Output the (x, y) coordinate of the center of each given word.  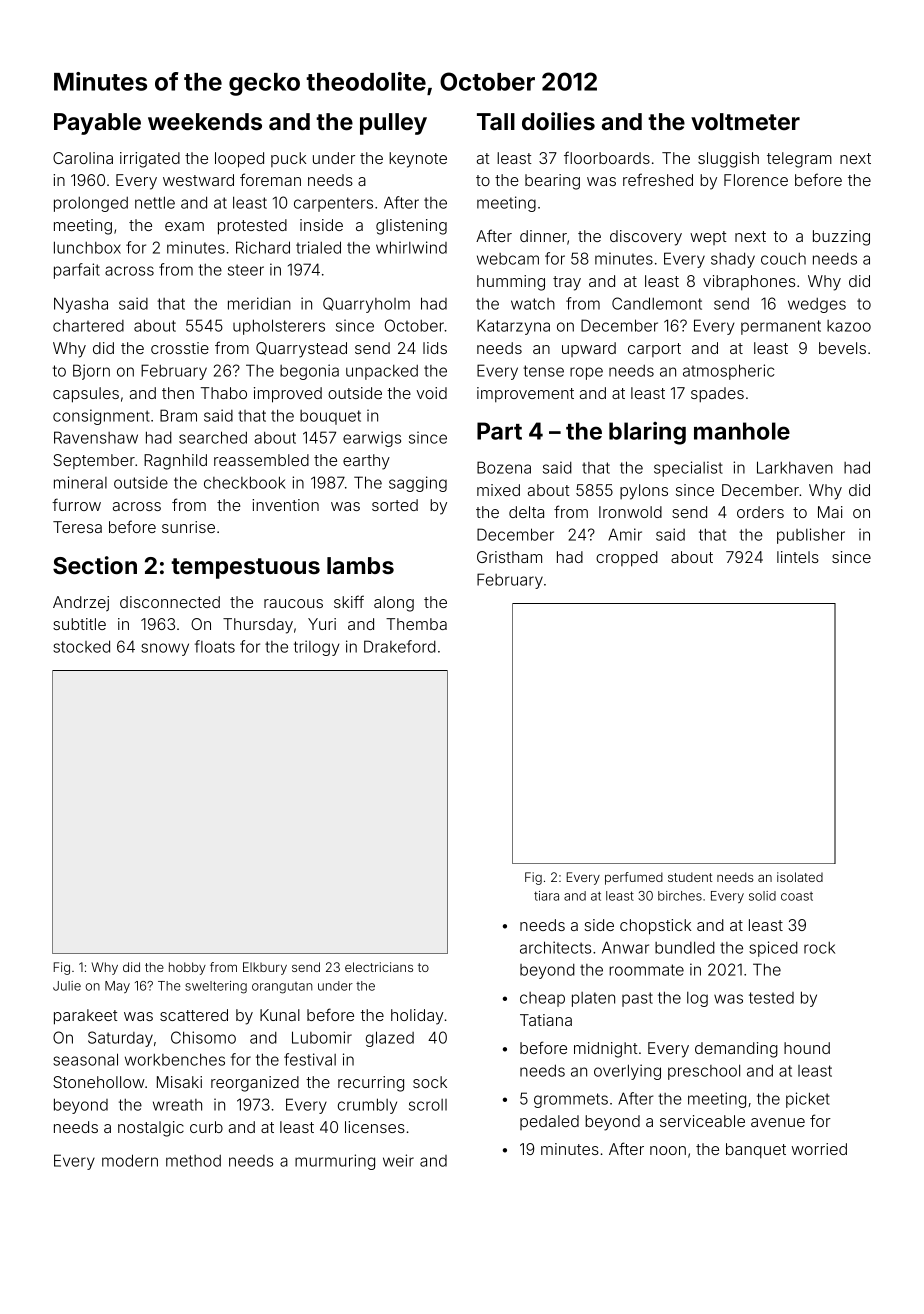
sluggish (728, 160)
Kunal (280, 1015)
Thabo (224, 393)
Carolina (83, 158)
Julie (67, 986)
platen (593, 999)
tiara (546, 896)
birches (680, 896)
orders (760, 512)
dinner (543, 236)
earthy (366, 462)
